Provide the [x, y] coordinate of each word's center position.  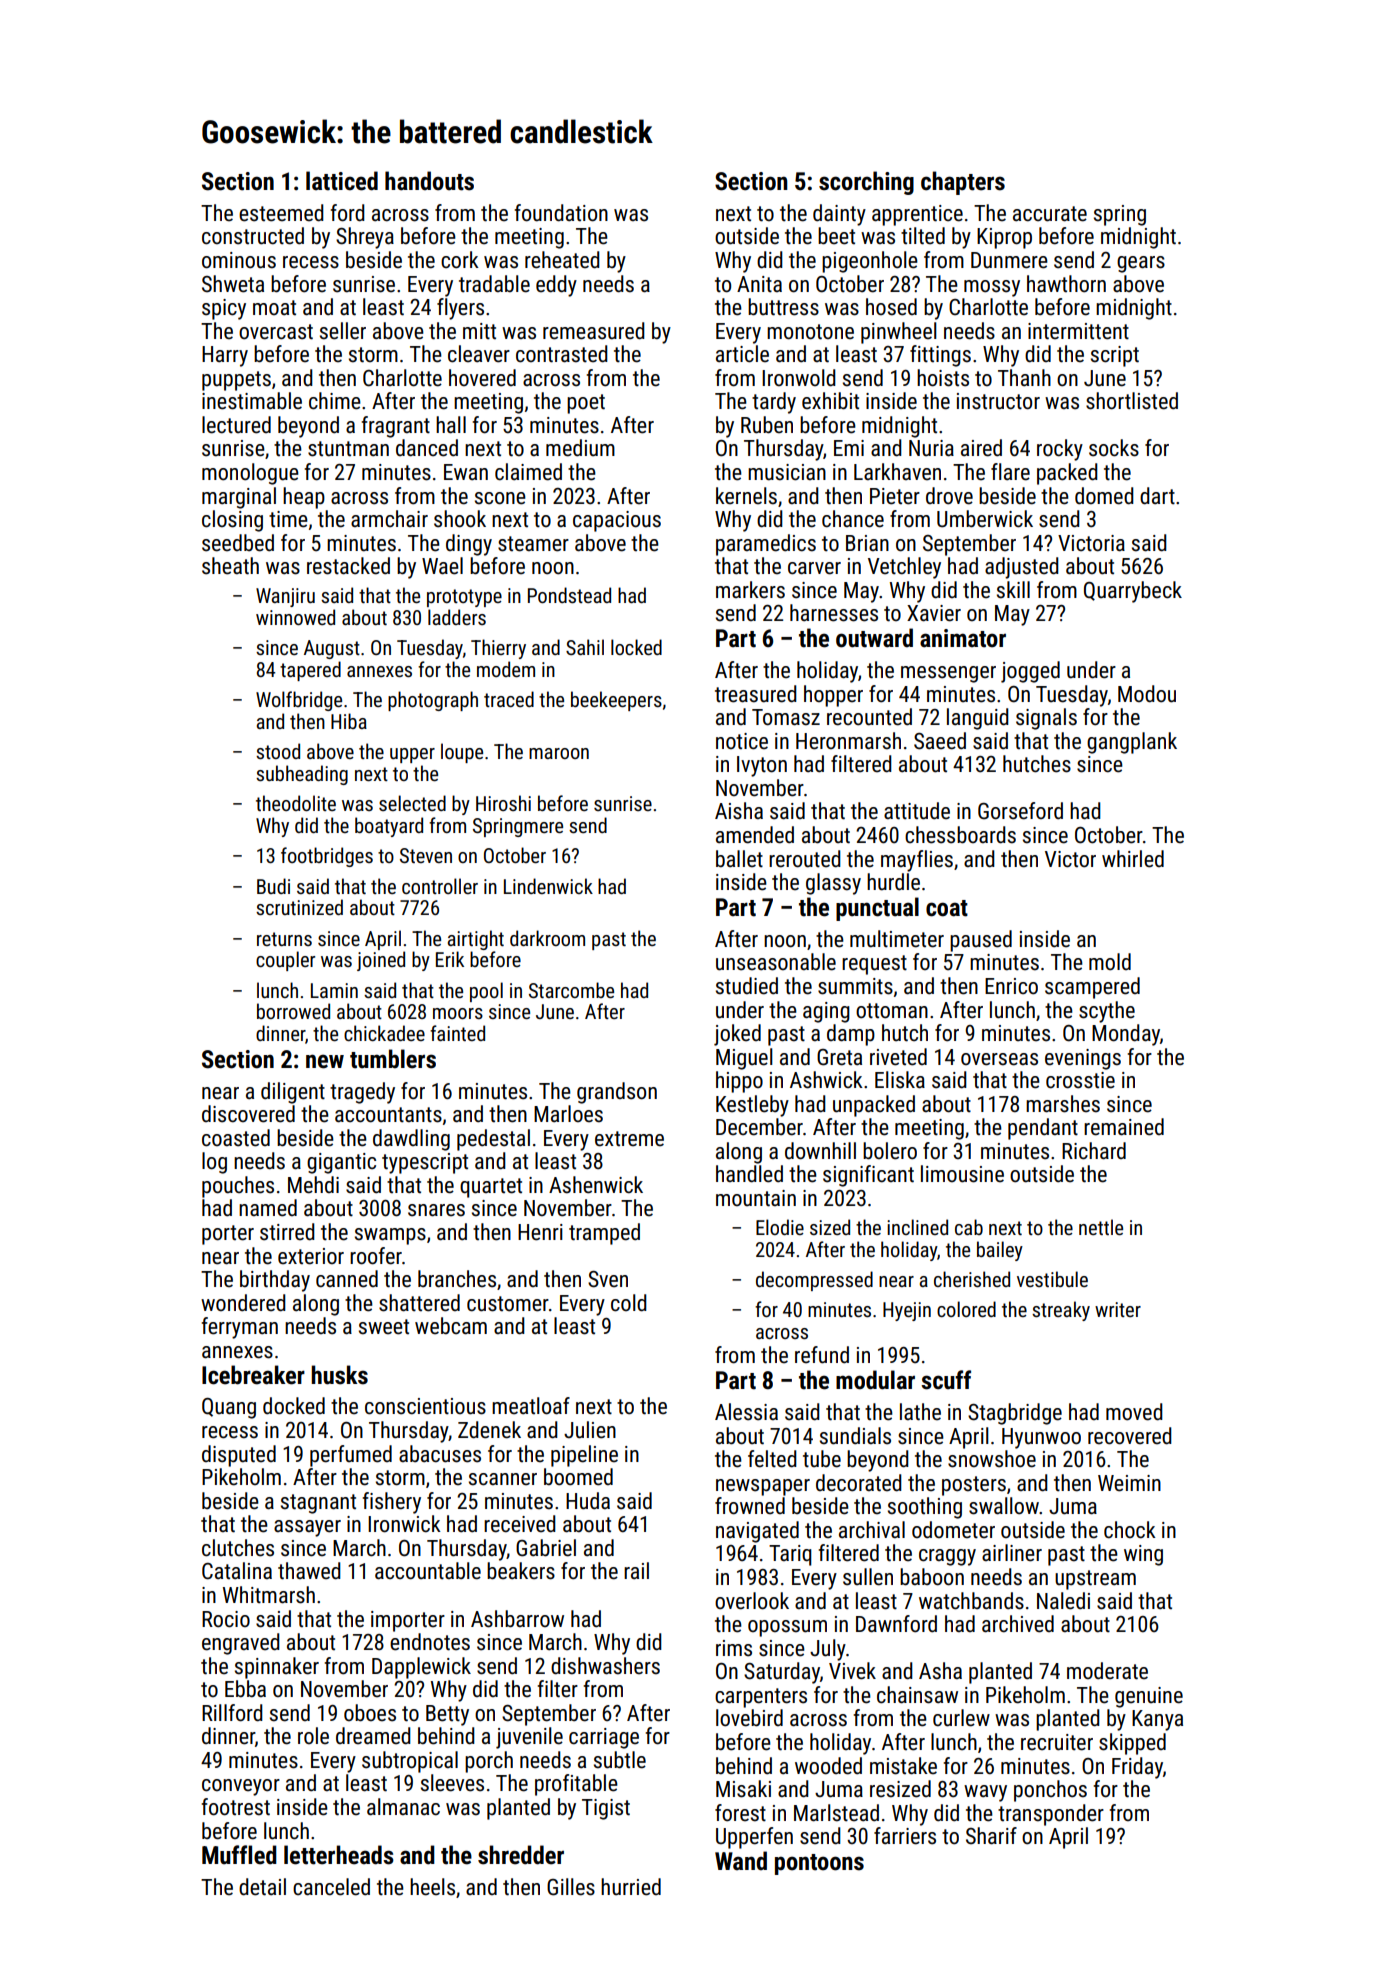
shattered [419, 1303]
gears [1141, 264]
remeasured [594, 331]
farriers [905, 1836]
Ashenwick [596, 1185]
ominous [239, 260]
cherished [972, 1279]
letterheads [339, 1855]
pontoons [819, 1864]
